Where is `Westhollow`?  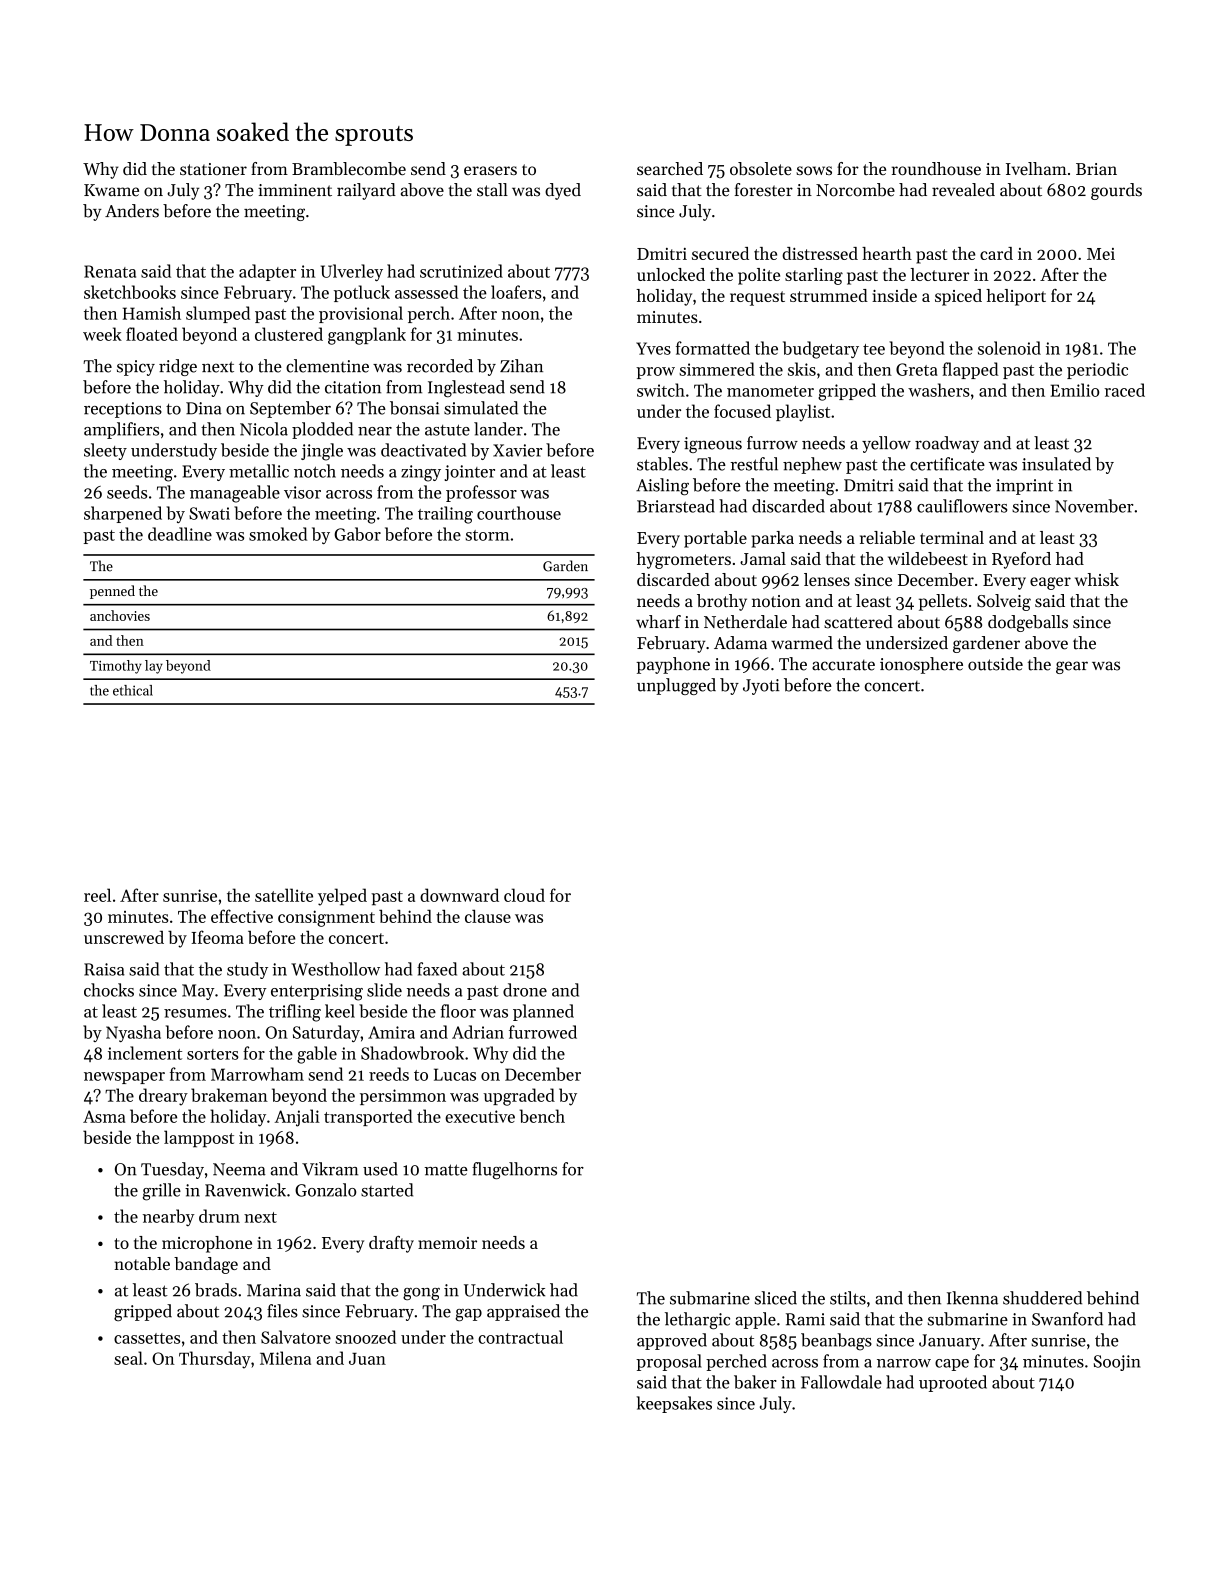 Westhollow is located at coordinates (335, 969).
